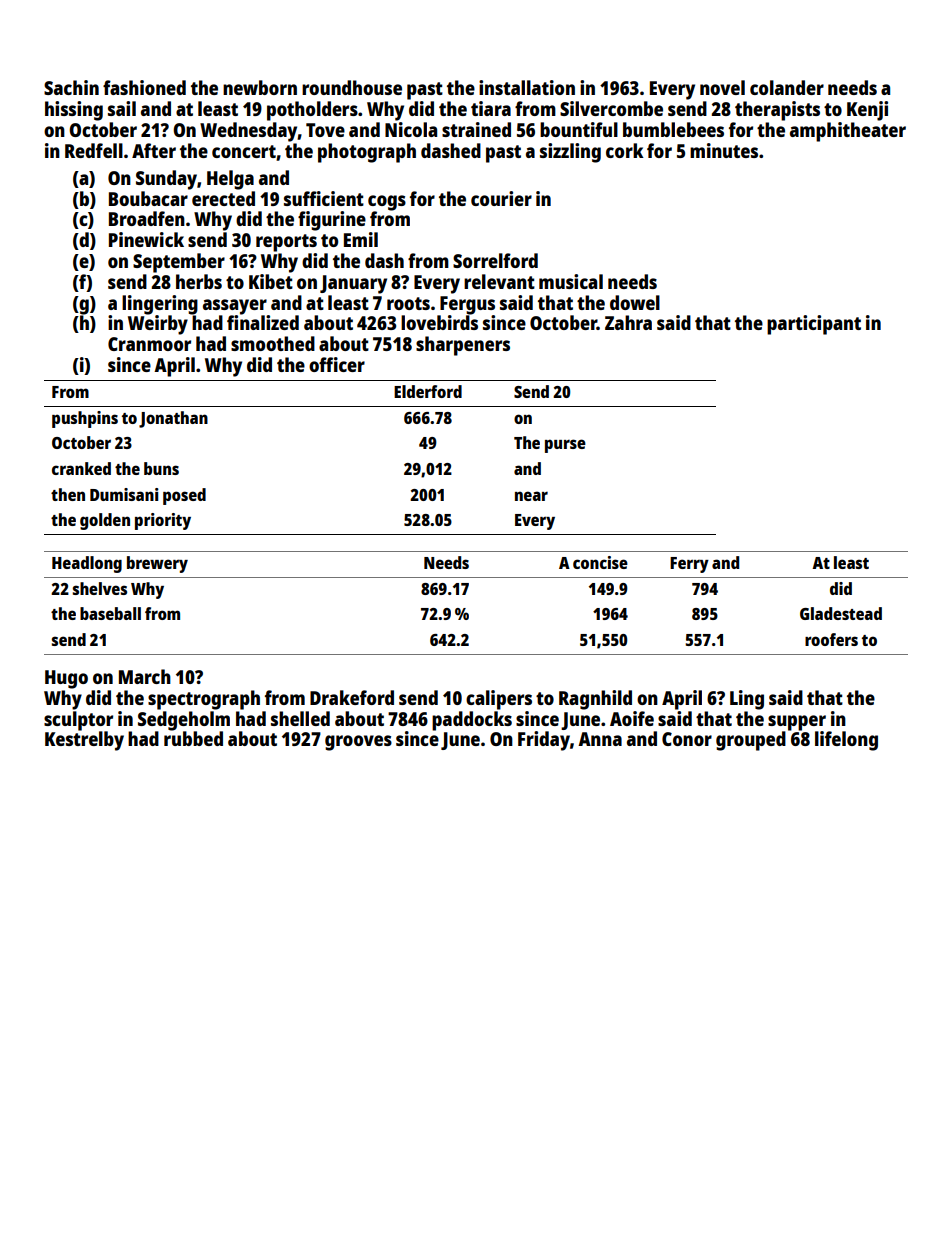 The height and width of the screenshot is (1233, 952). What do you see at coordinates (565, 446) in the screenshot?
I see `purse` at bounding box center [565, 446].
